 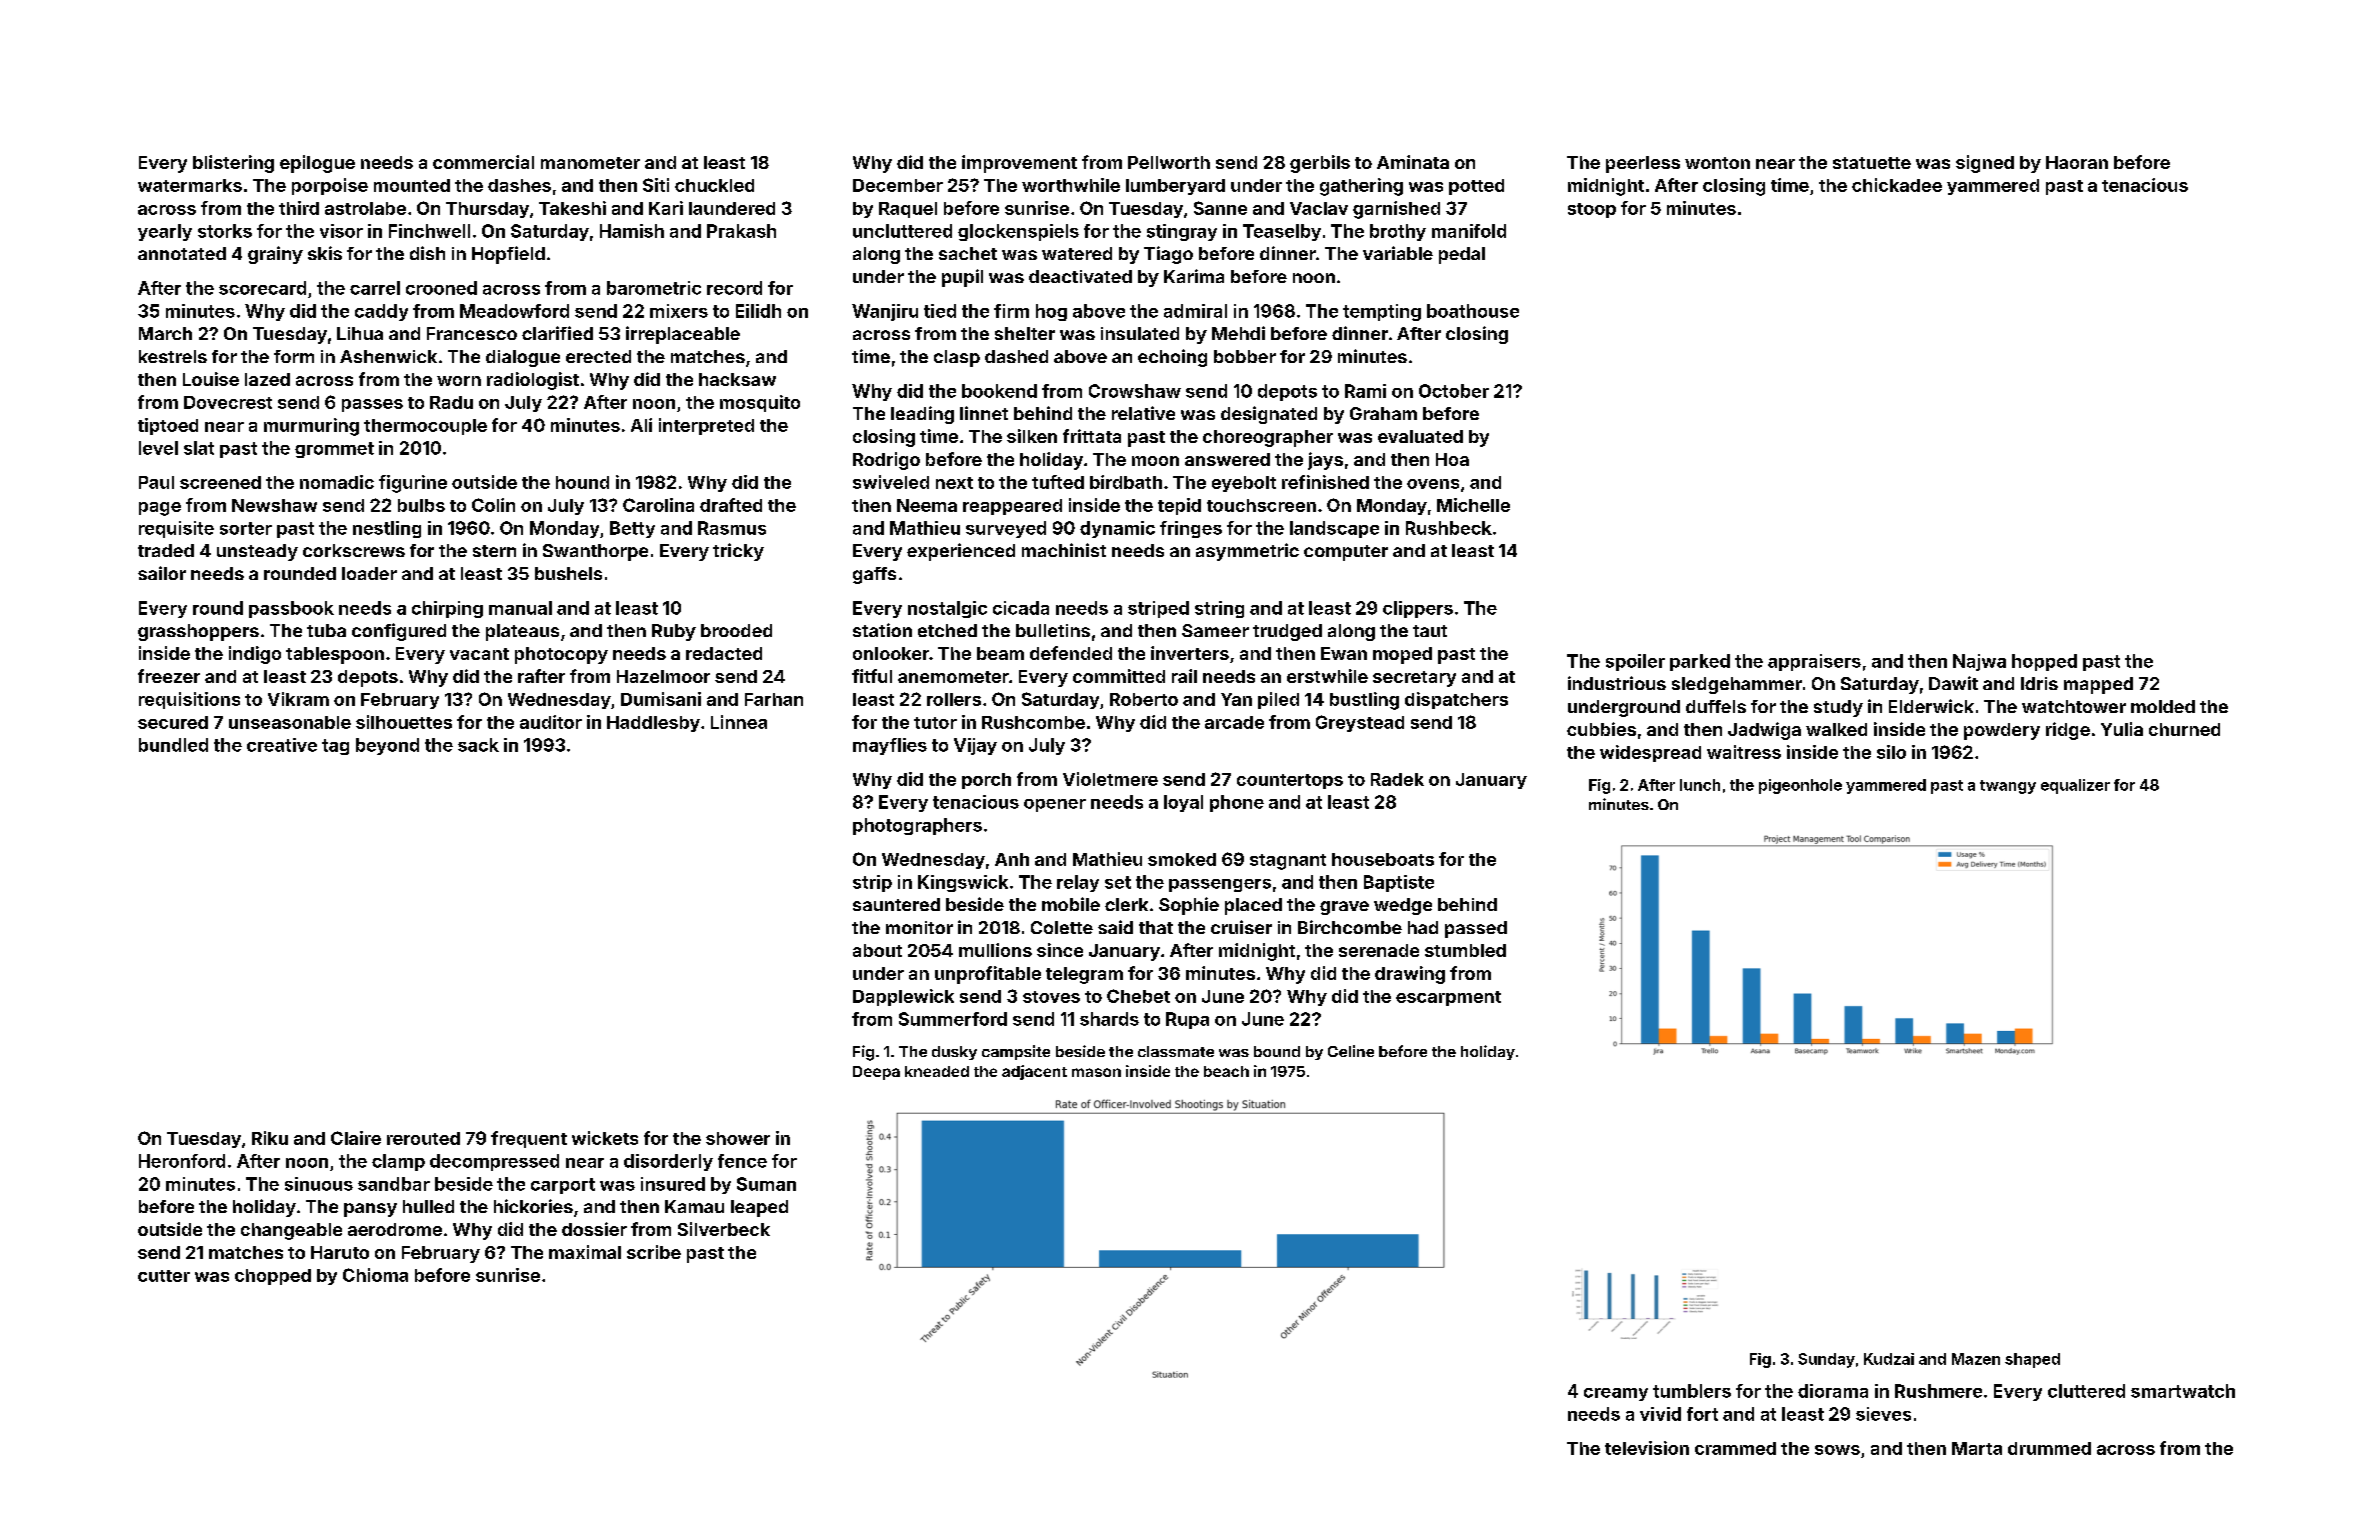 I want to click on equalizer, so click(x=2075, y=786).
